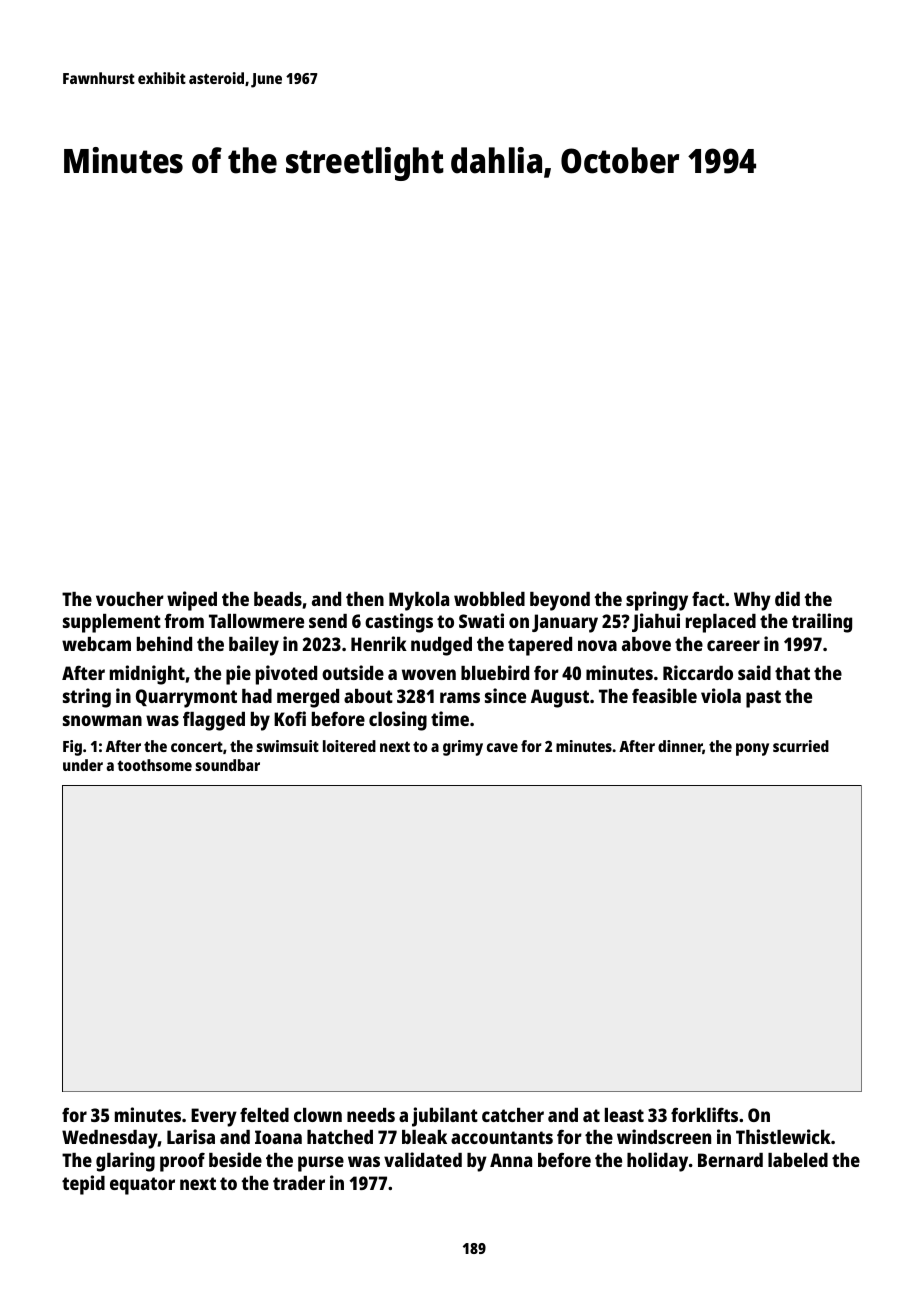  I want to click on forklifts, so click(704, 1114).
